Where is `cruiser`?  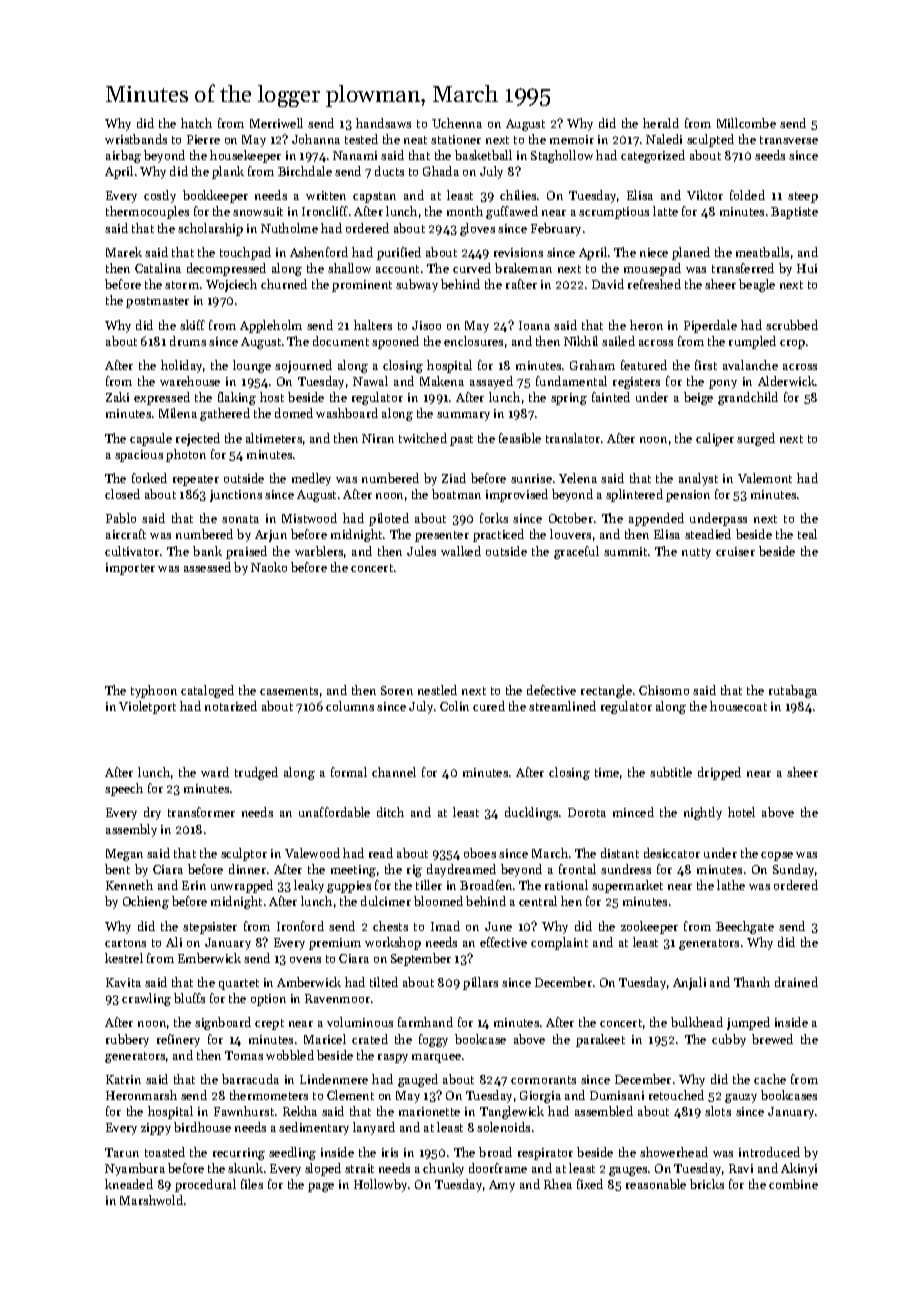 cruiser is located at coordinates (735, 551).
